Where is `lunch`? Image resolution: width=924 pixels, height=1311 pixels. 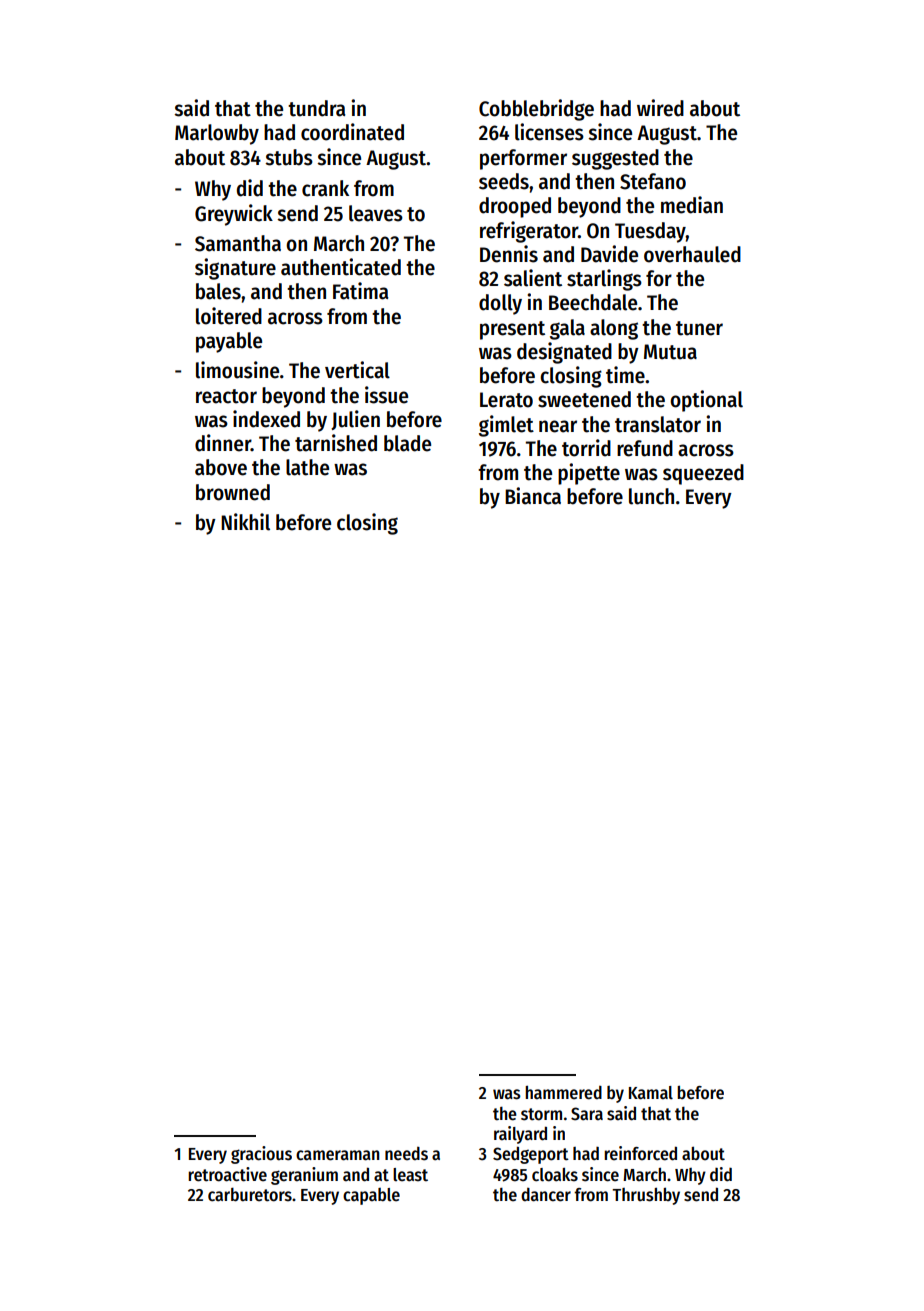
lunch is located at coordinates (651, 496).
